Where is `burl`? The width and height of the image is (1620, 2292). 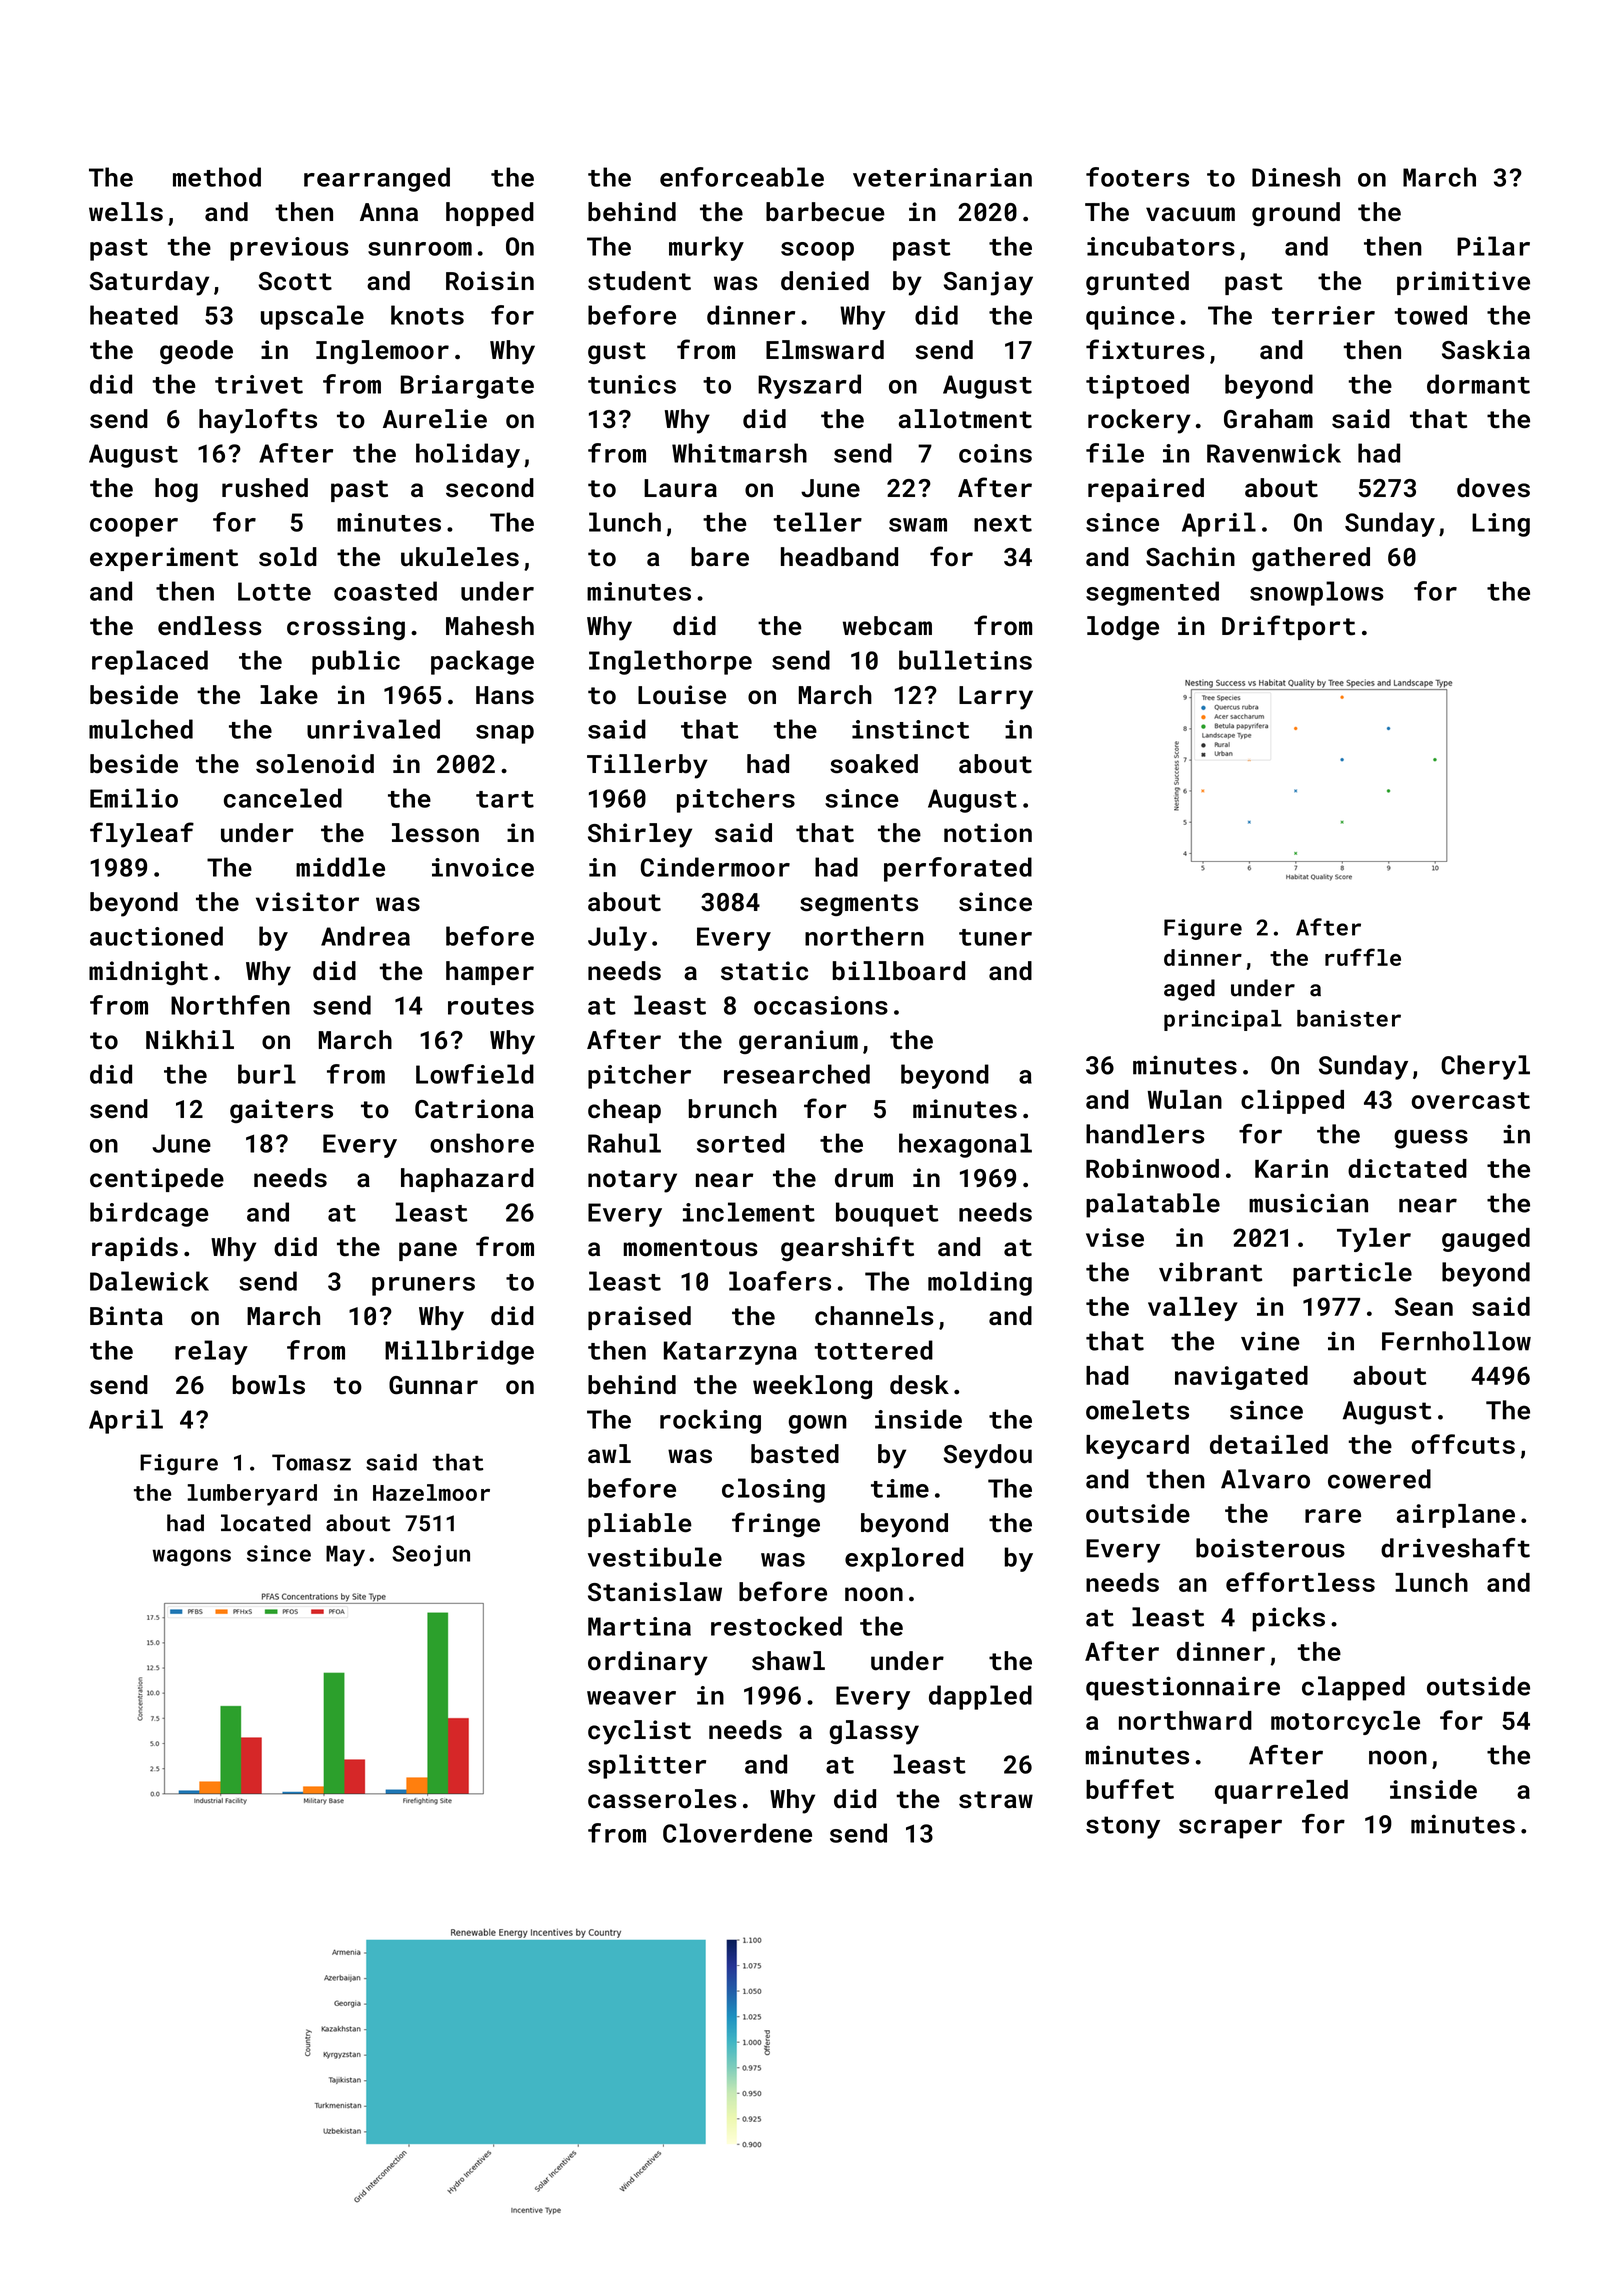
burl is located at coordinates (267, 1074).
